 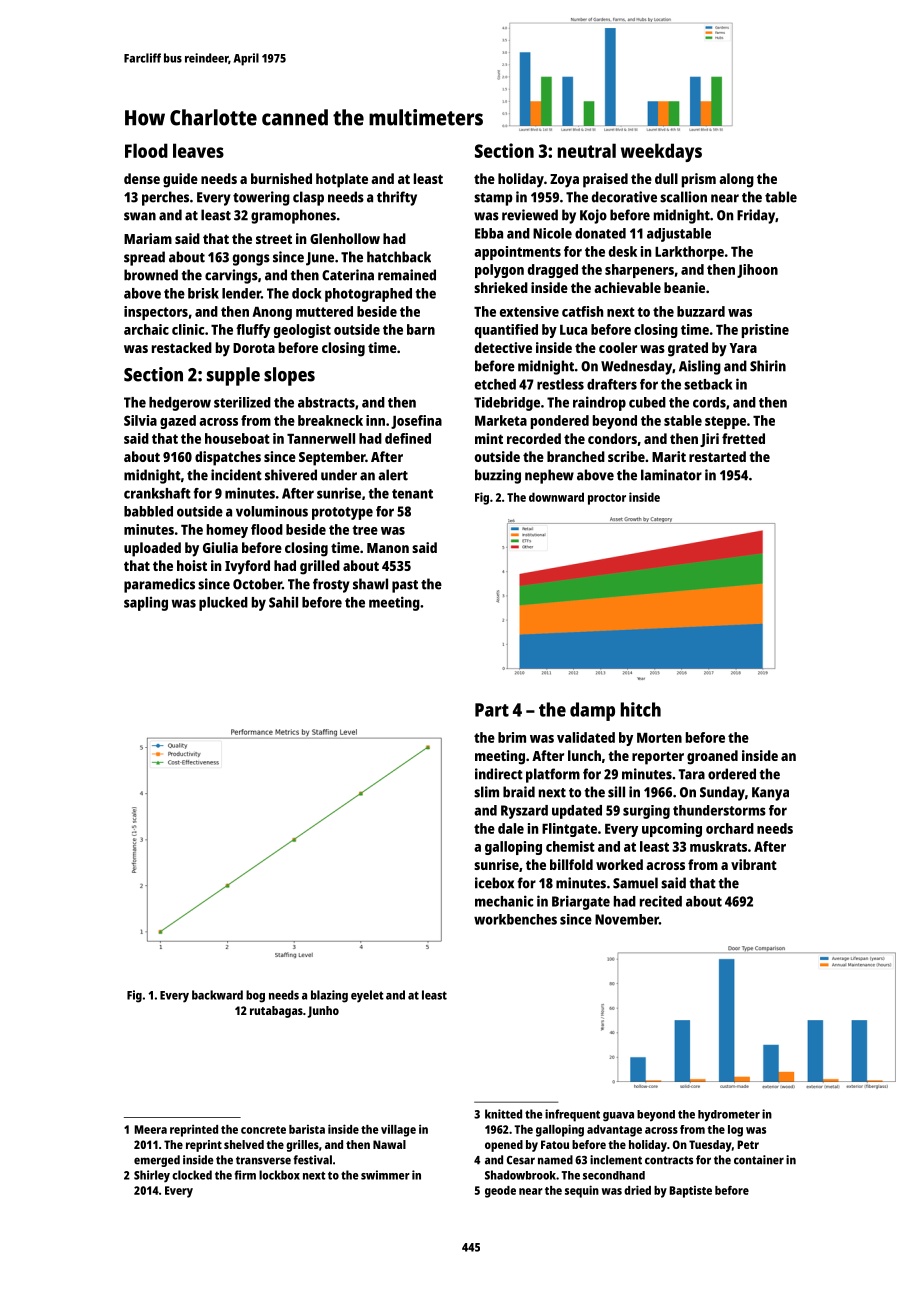 I want to click on swimmer, so click(x=385, y=1175).
